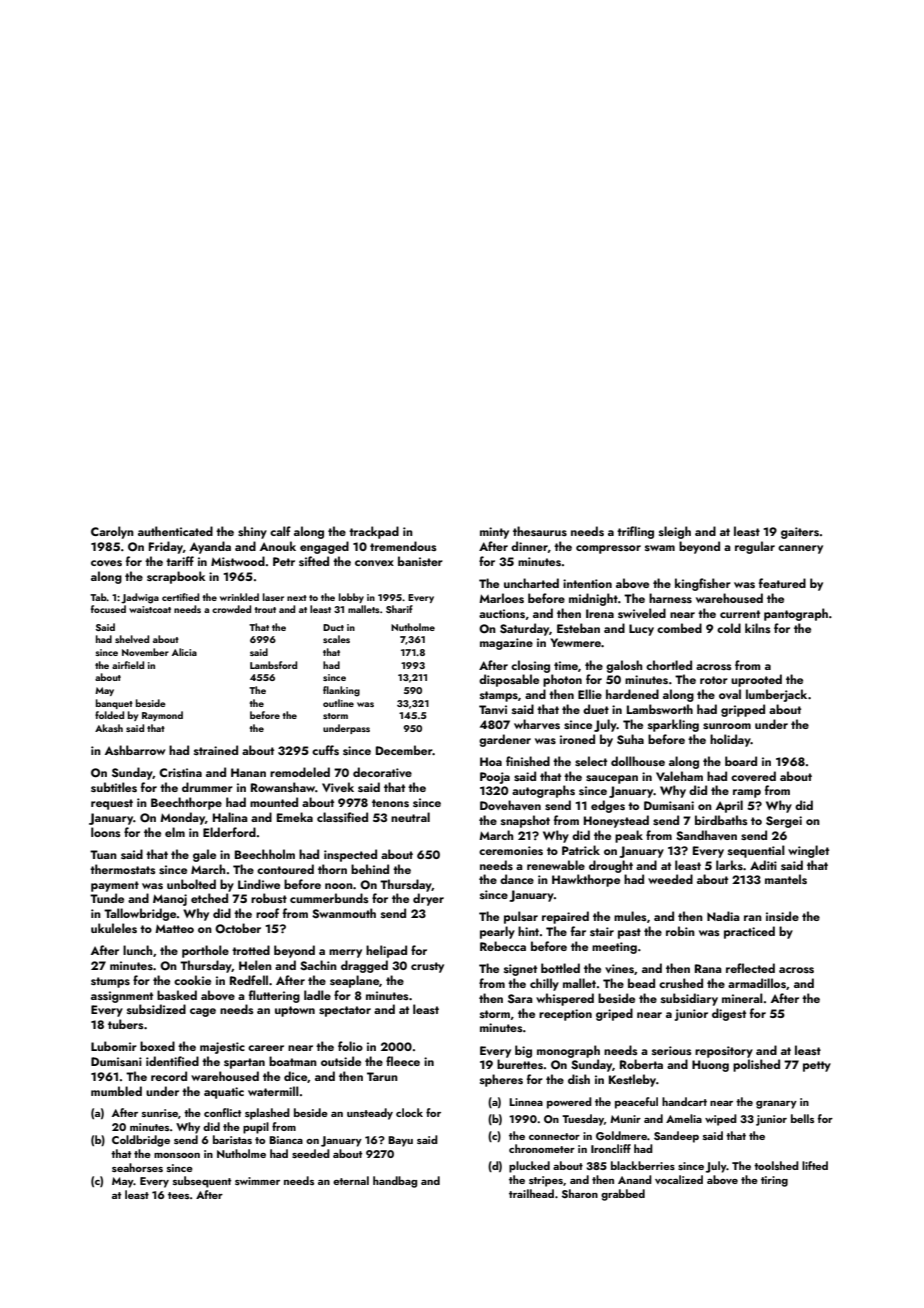  Describe the element at coordinates (205, 951) in the image. I see `porthole` at that location.
